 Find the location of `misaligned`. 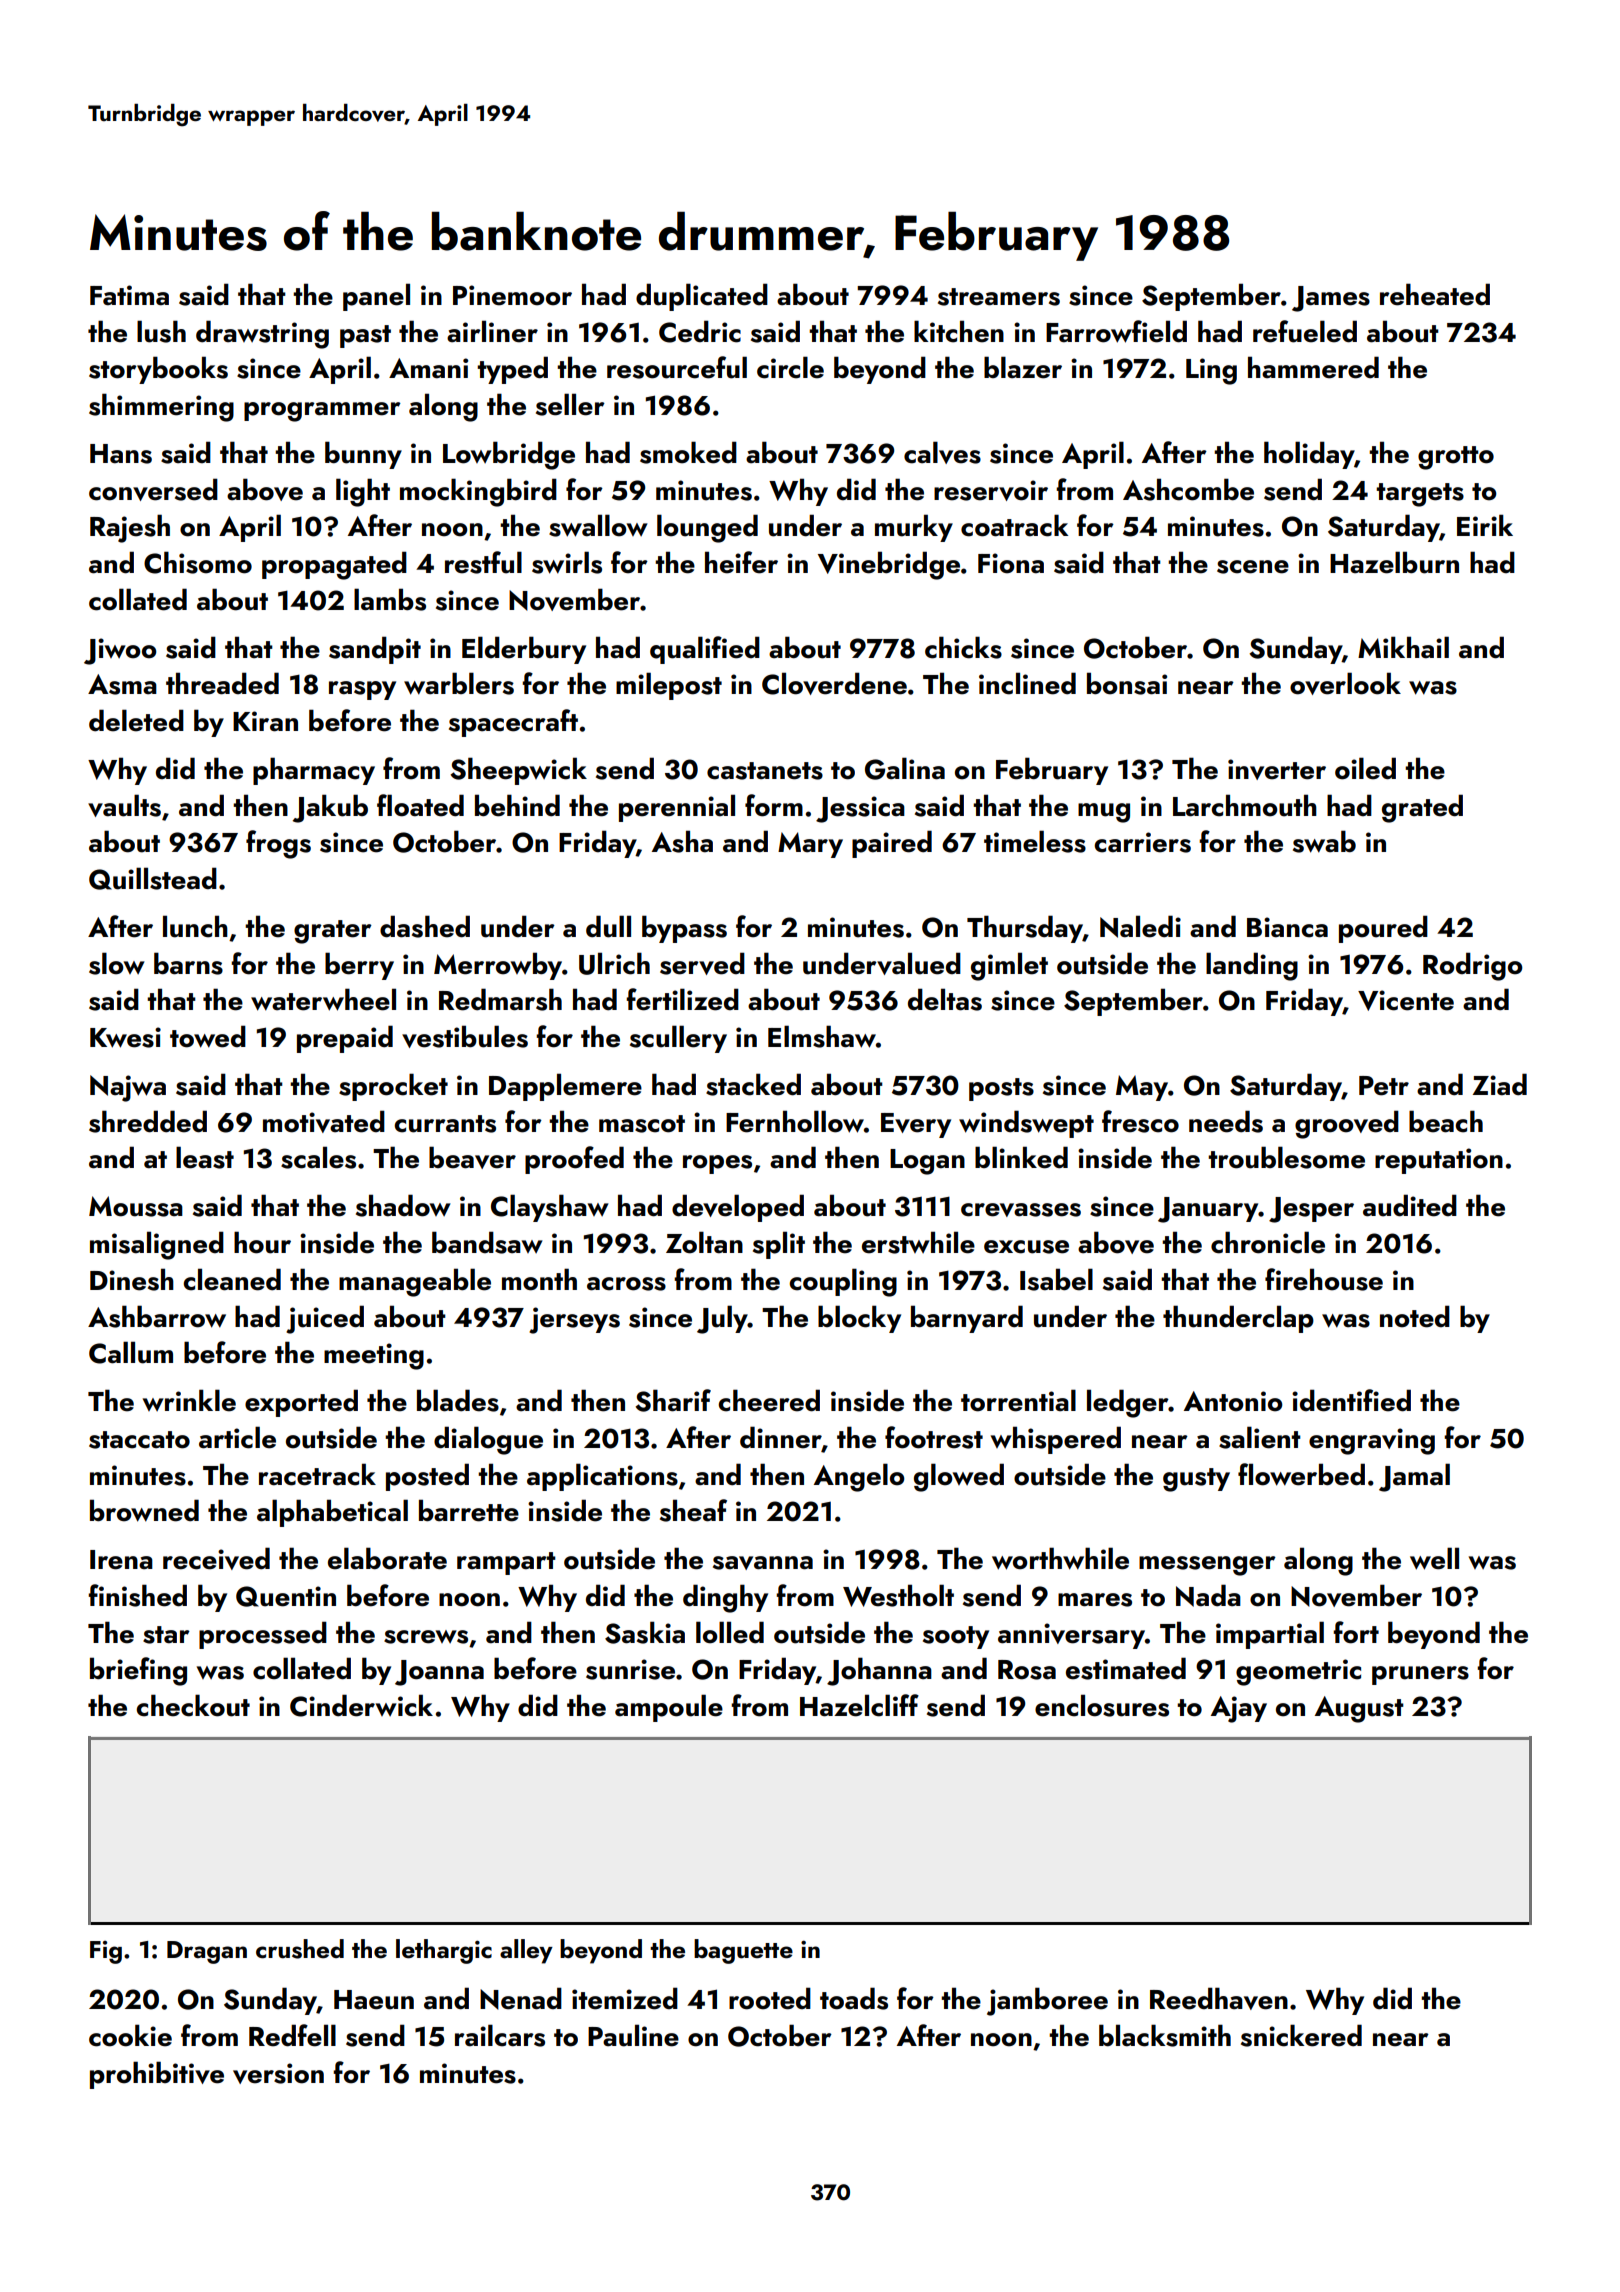

misaligned is located at coordinates (157, 1245).
